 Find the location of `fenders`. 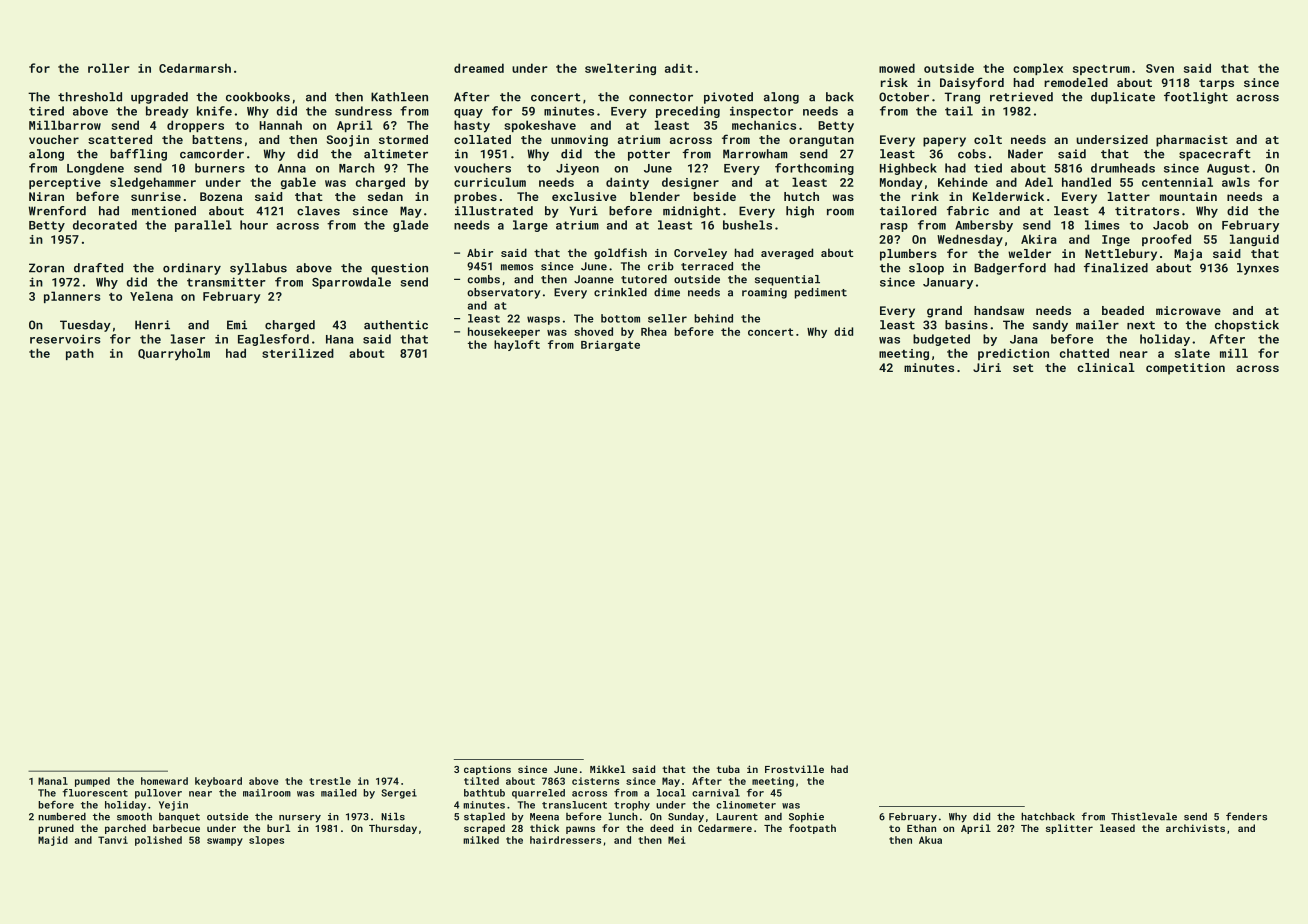

fenders is located at coordinates (1246, 816).
